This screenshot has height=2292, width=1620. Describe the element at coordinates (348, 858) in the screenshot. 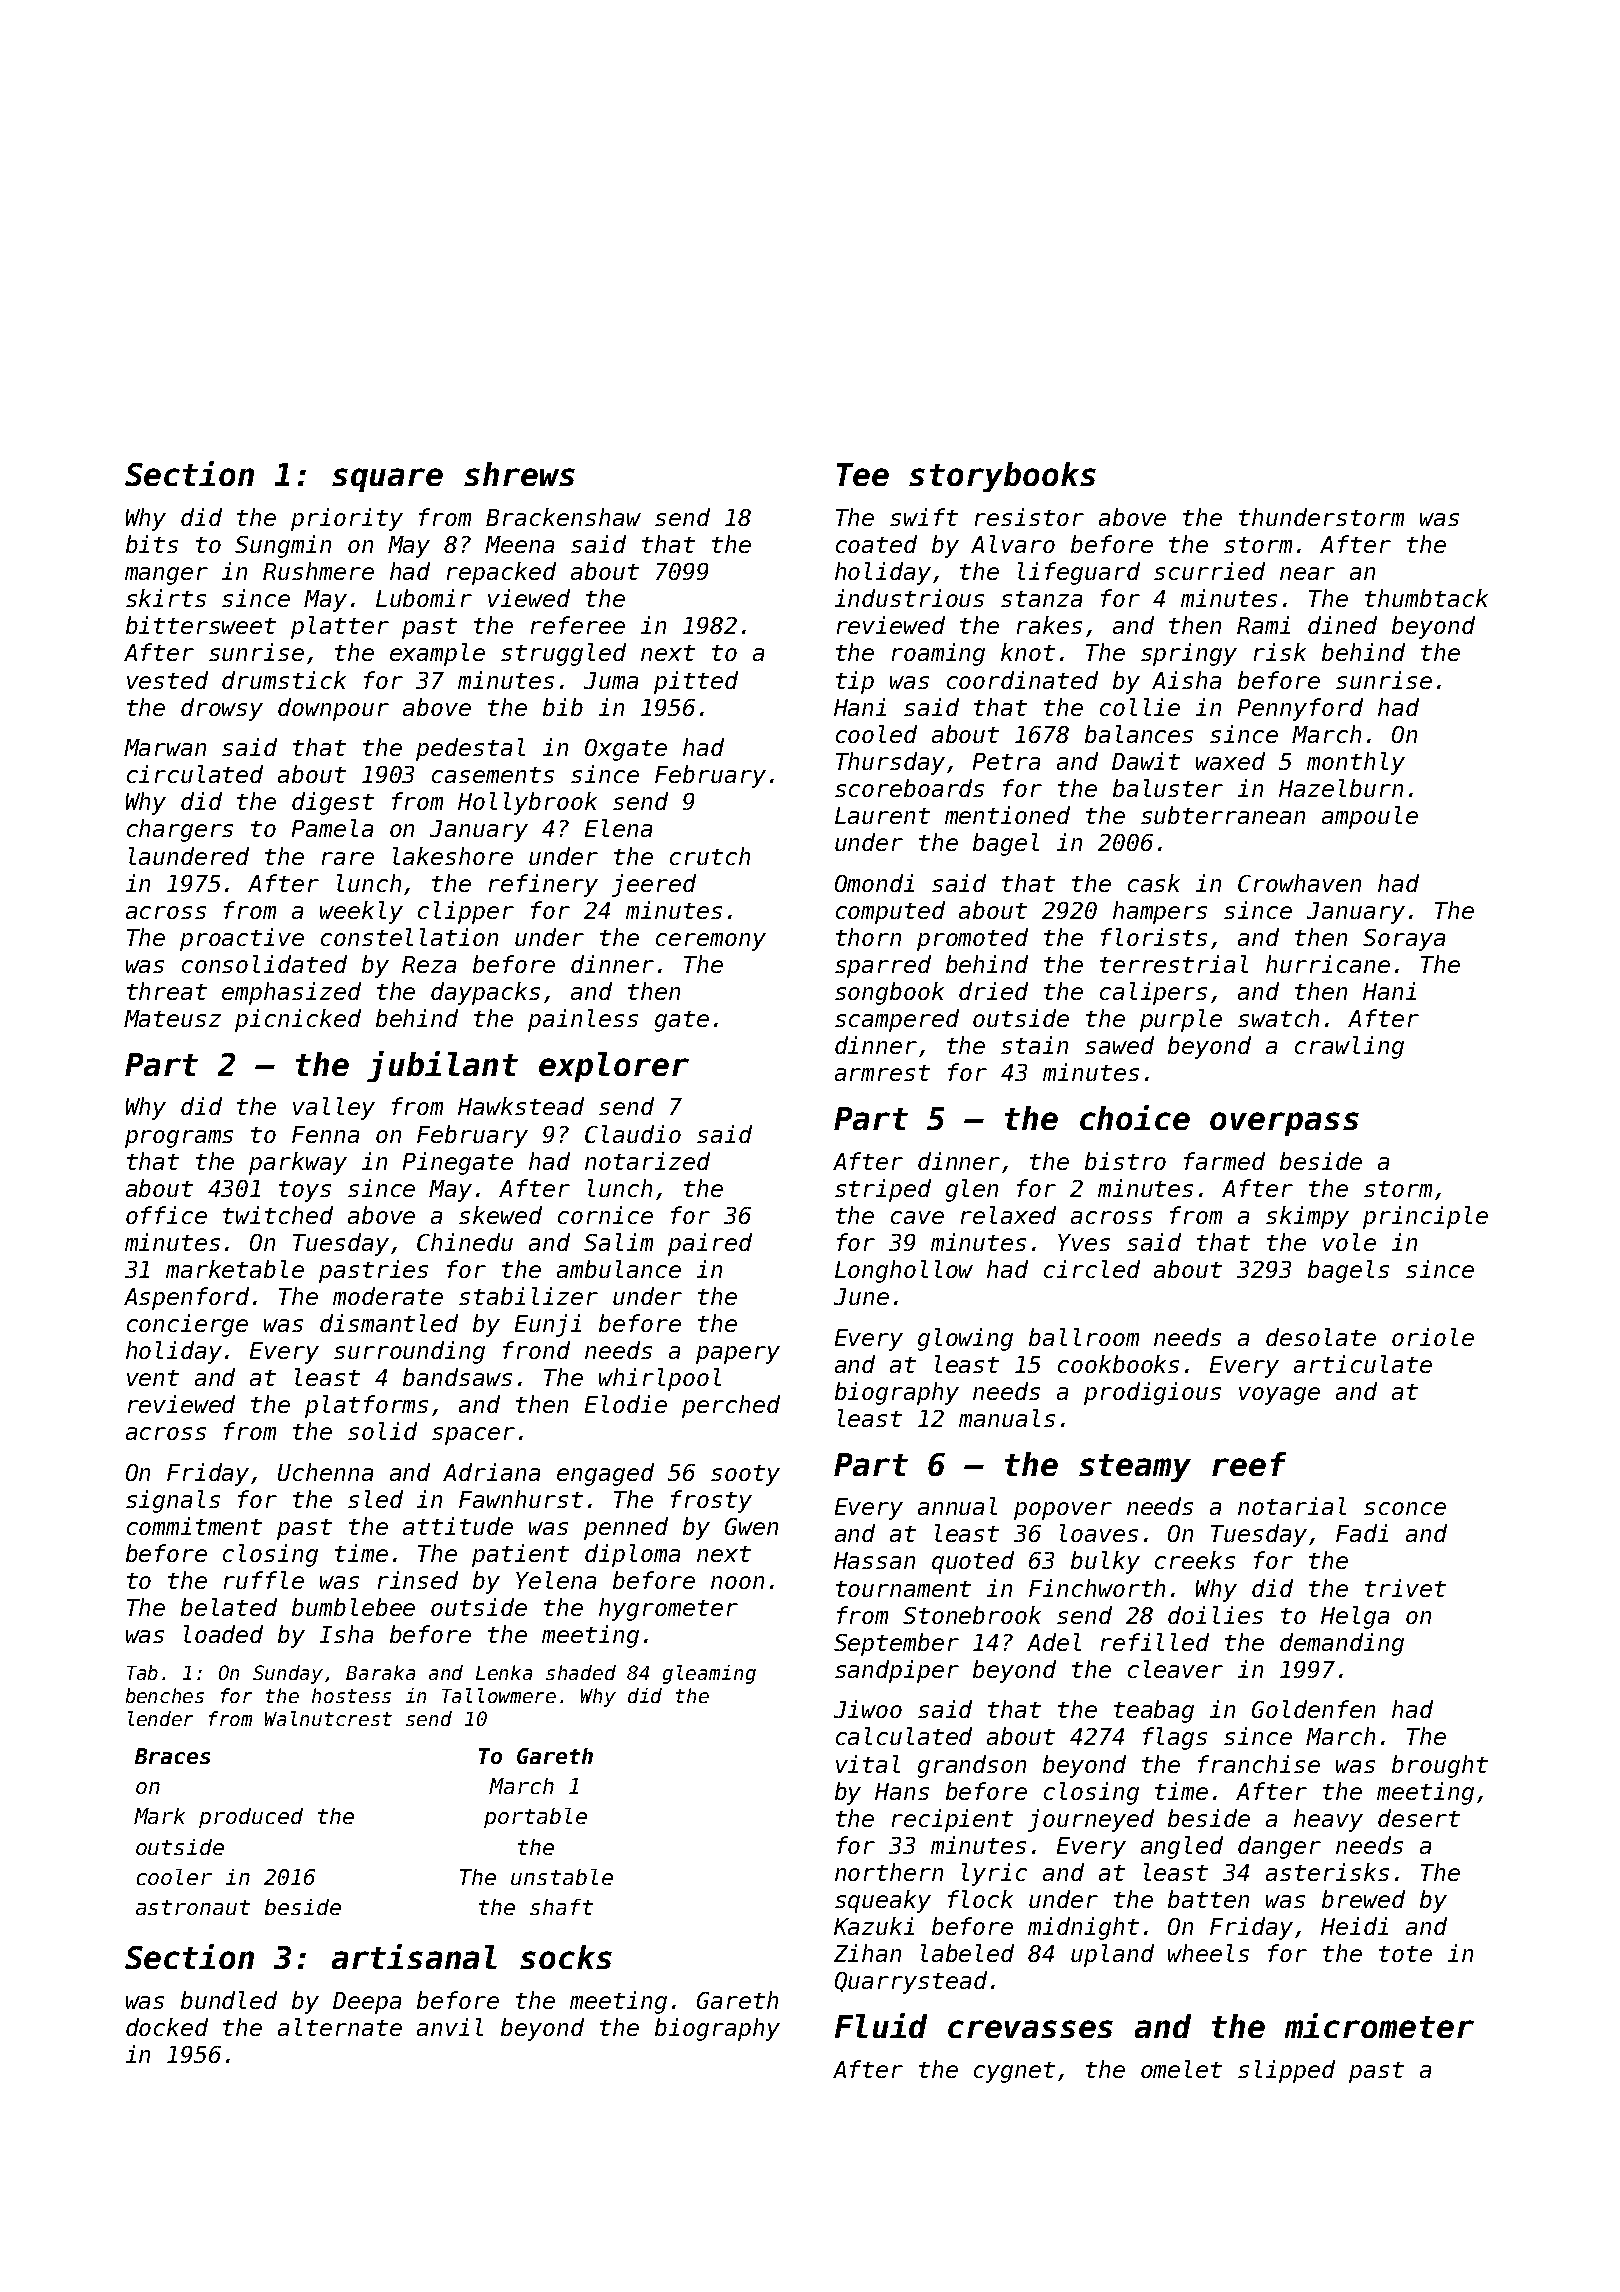

I see `rare` at that location.
